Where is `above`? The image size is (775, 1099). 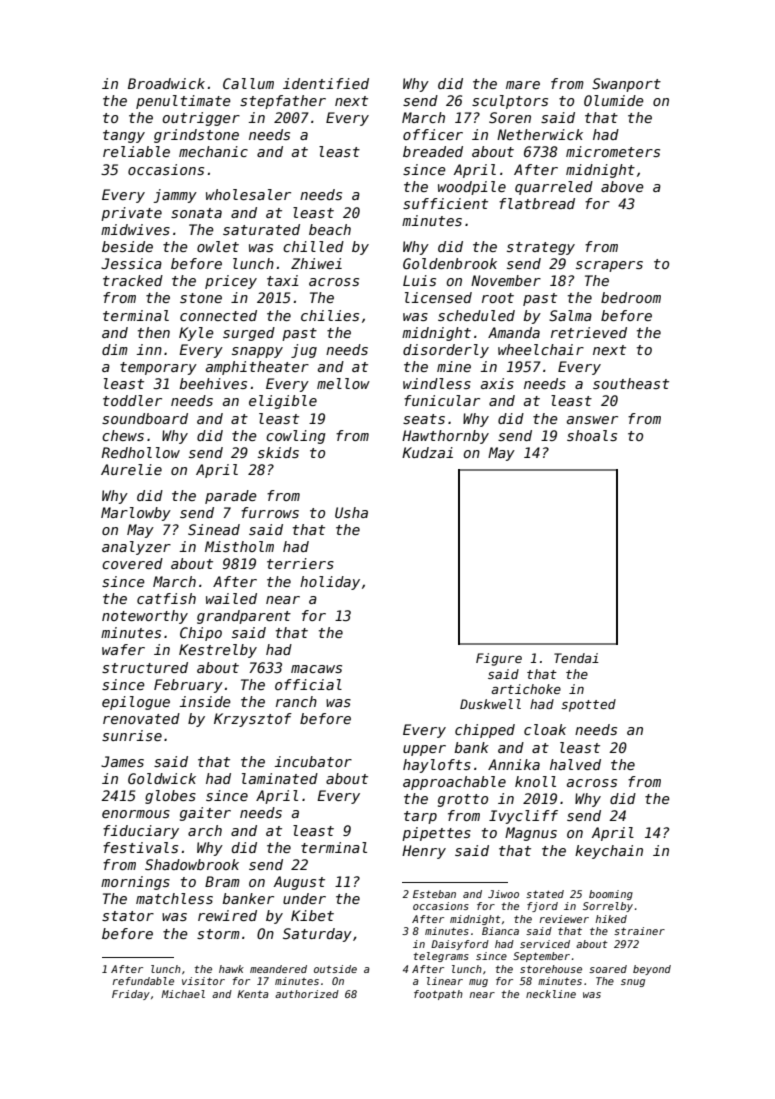
above is located at coordinates (622, 186).
